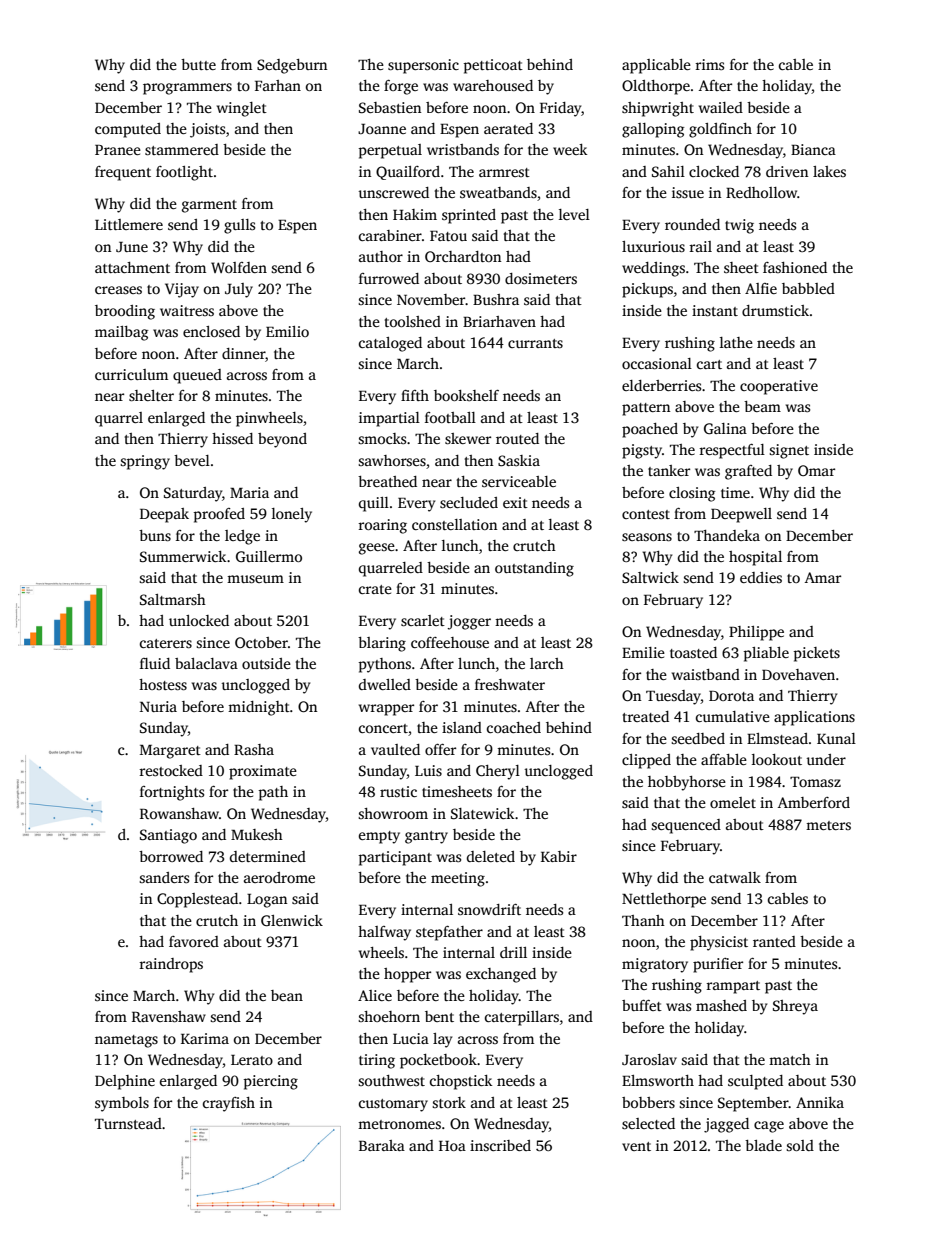 This image has width=952, height=1233. What do you see at coordinates (709, 64) in the image?
I see `rims` at bounding box center [709, 64].
